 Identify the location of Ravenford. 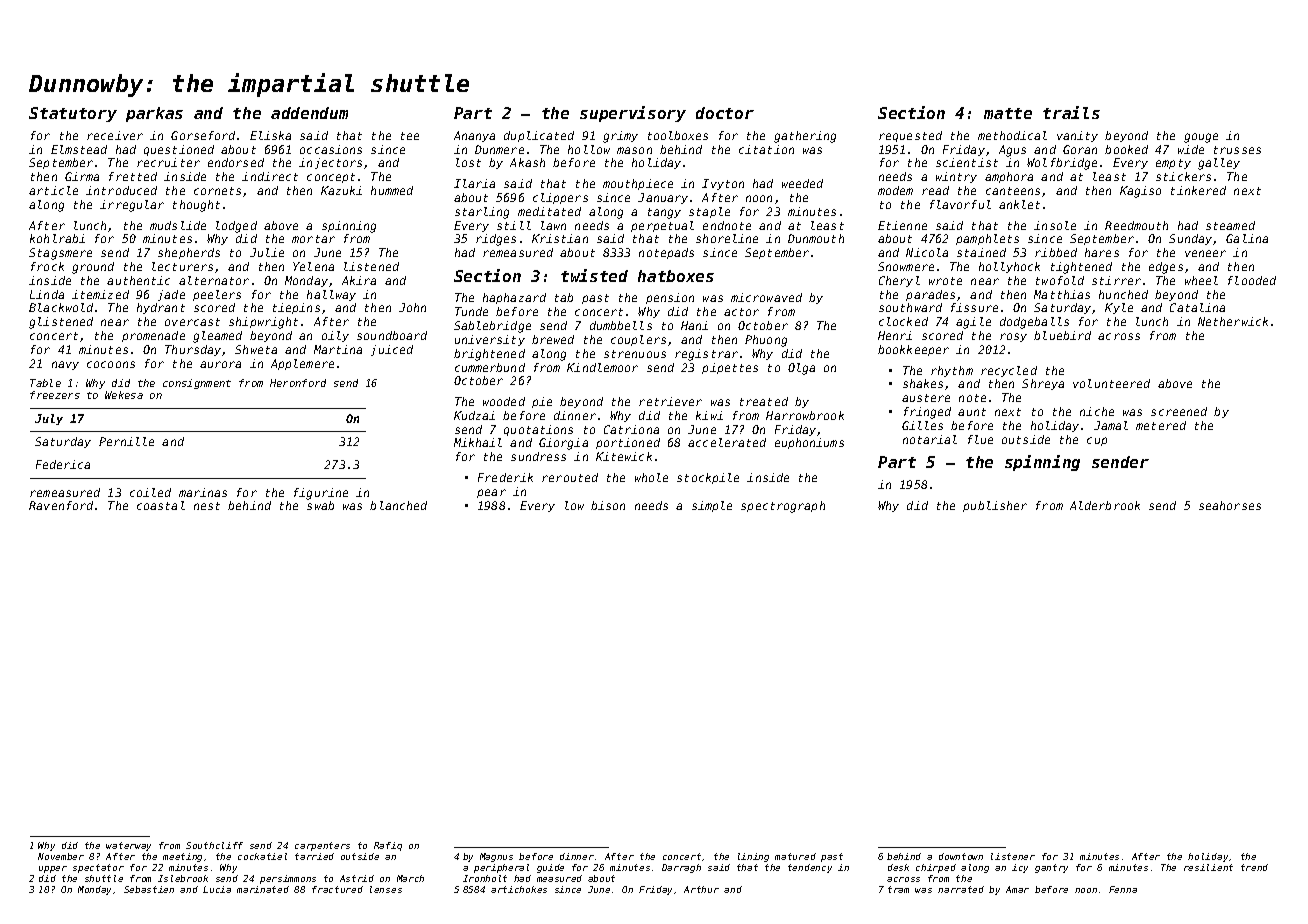
(61, 505).
